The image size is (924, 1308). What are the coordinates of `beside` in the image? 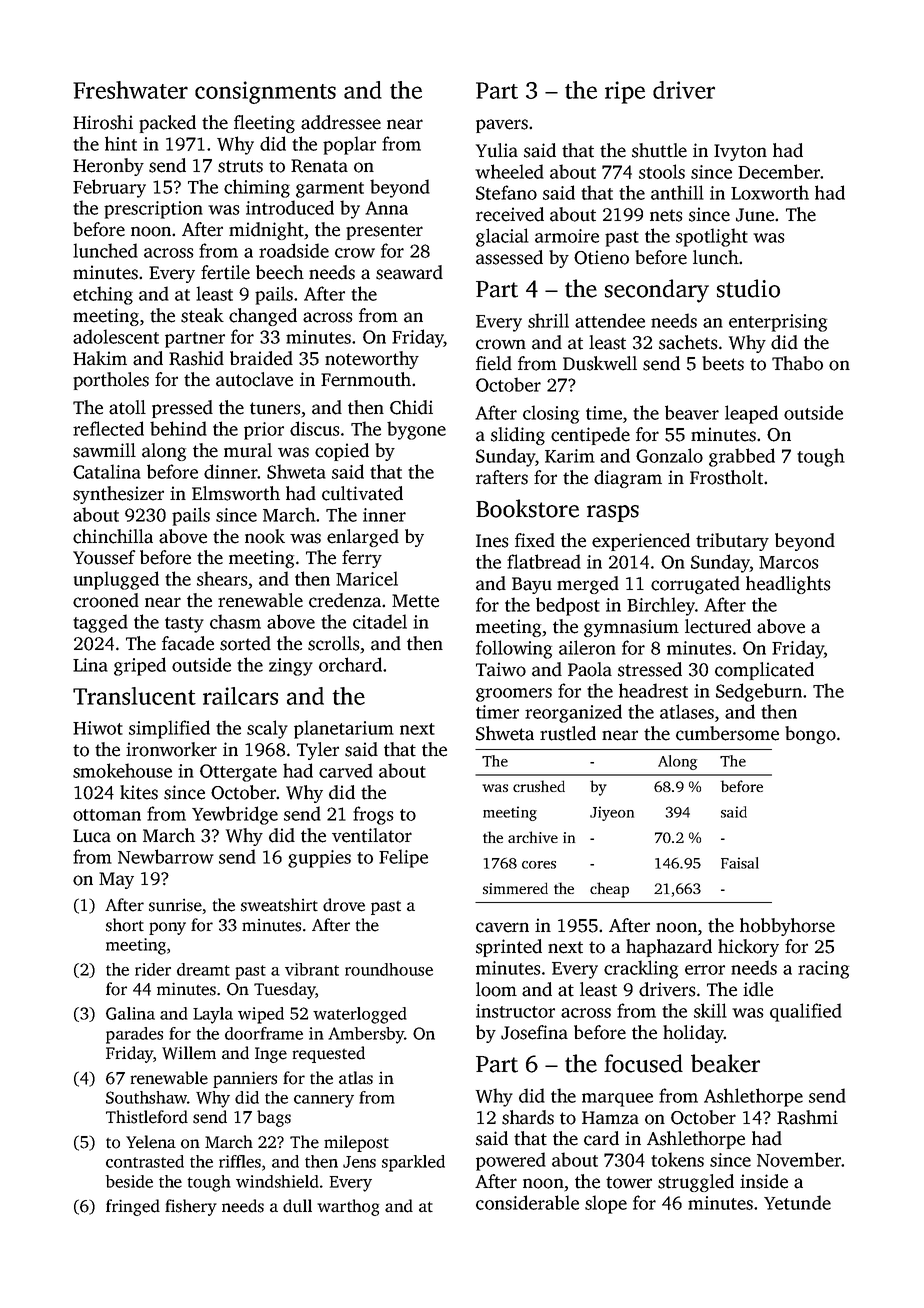 It's located at (129, 1181).
